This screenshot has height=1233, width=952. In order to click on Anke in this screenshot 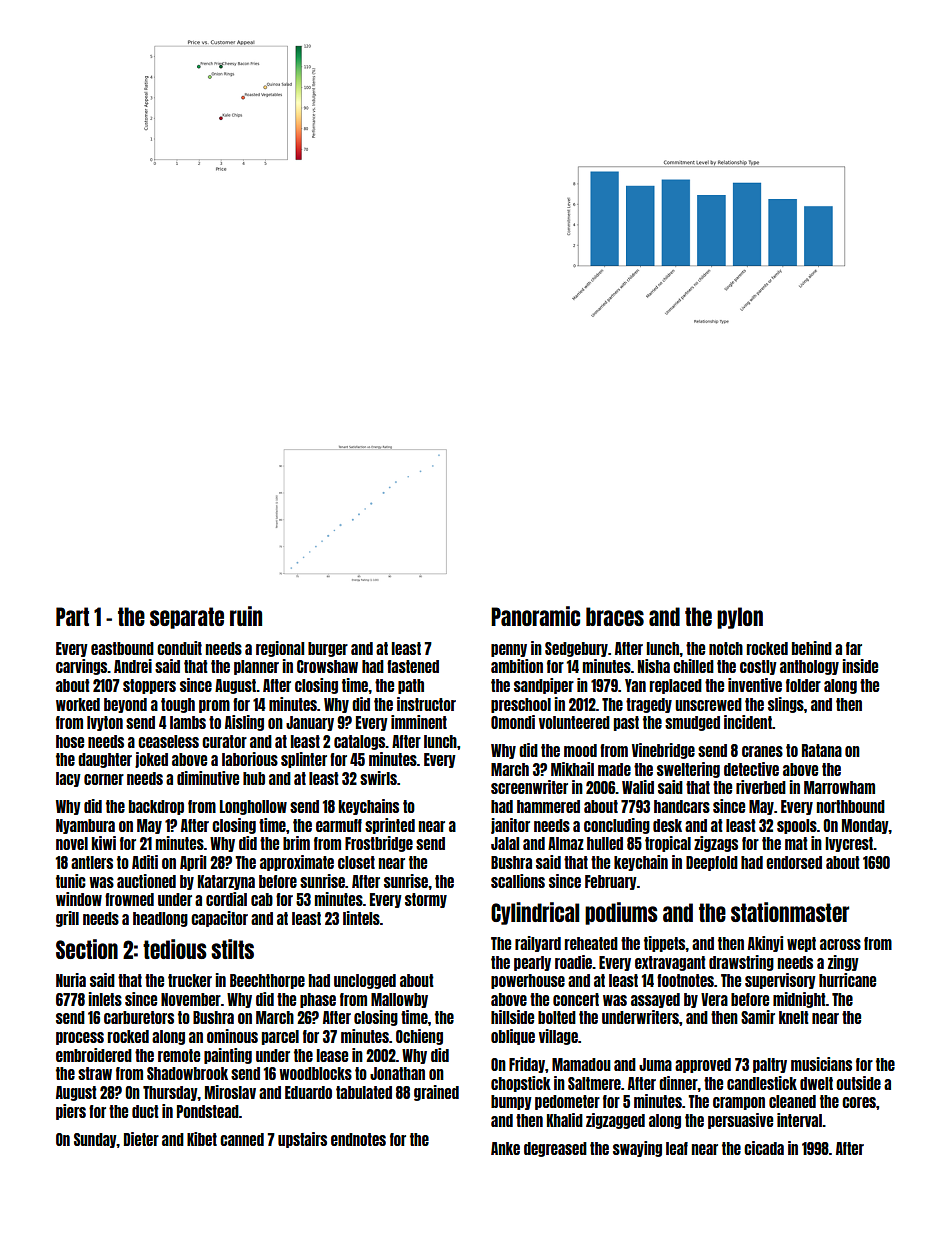, I will do `click(505, 1148)`.
